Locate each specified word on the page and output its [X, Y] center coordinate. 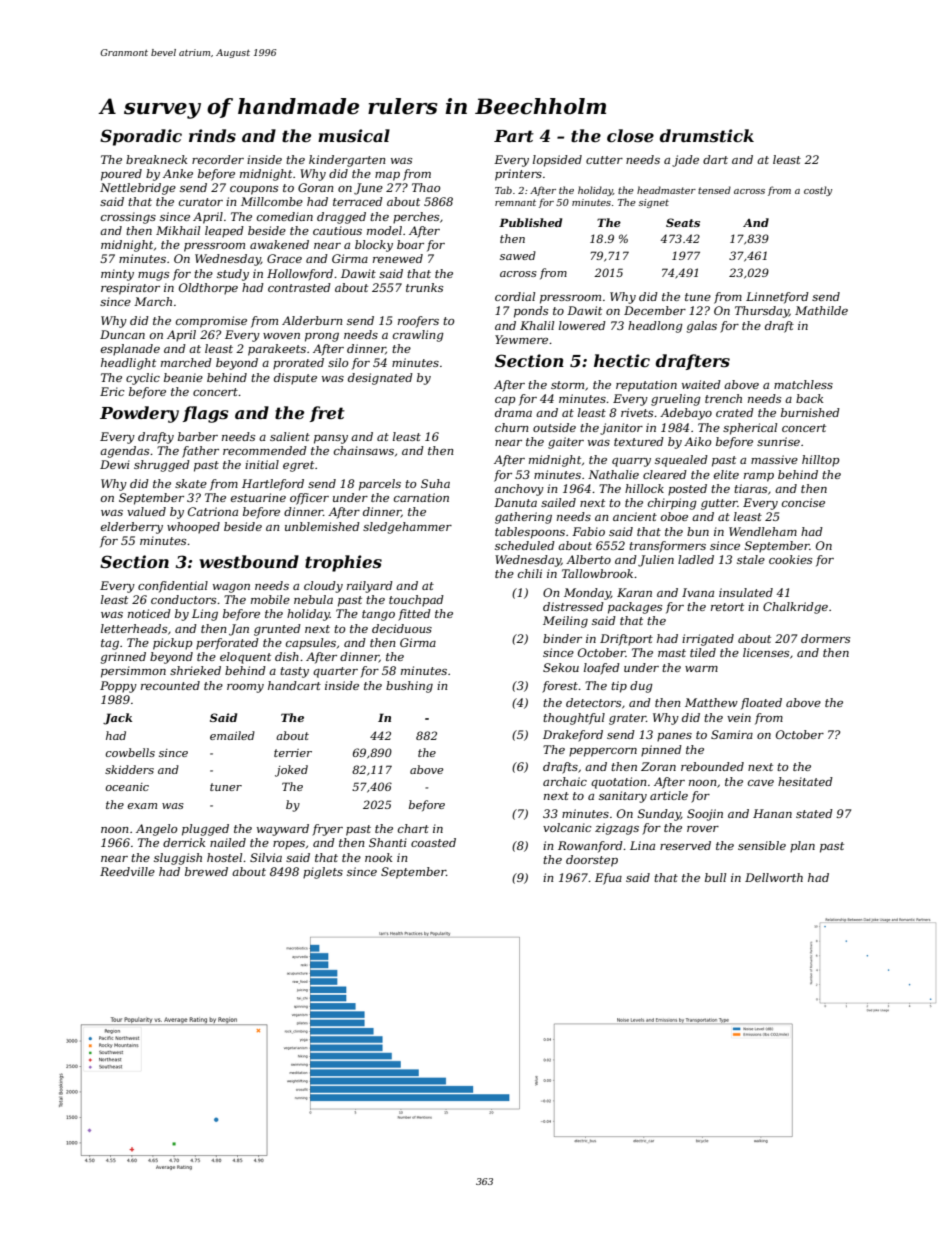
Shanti [388, 842]
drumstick [707, 135]
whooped [193, 528]
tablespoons [530, 533]
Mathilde [821, 310]
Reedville [127, 871]
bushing [409, 687]
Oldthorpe [208, 289]
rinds [212, 135]
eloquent [245, 658]
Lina [642, 845]
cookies [790, 559]
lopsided [557, 161]
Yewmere [521, 339]
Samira [732, 734]
